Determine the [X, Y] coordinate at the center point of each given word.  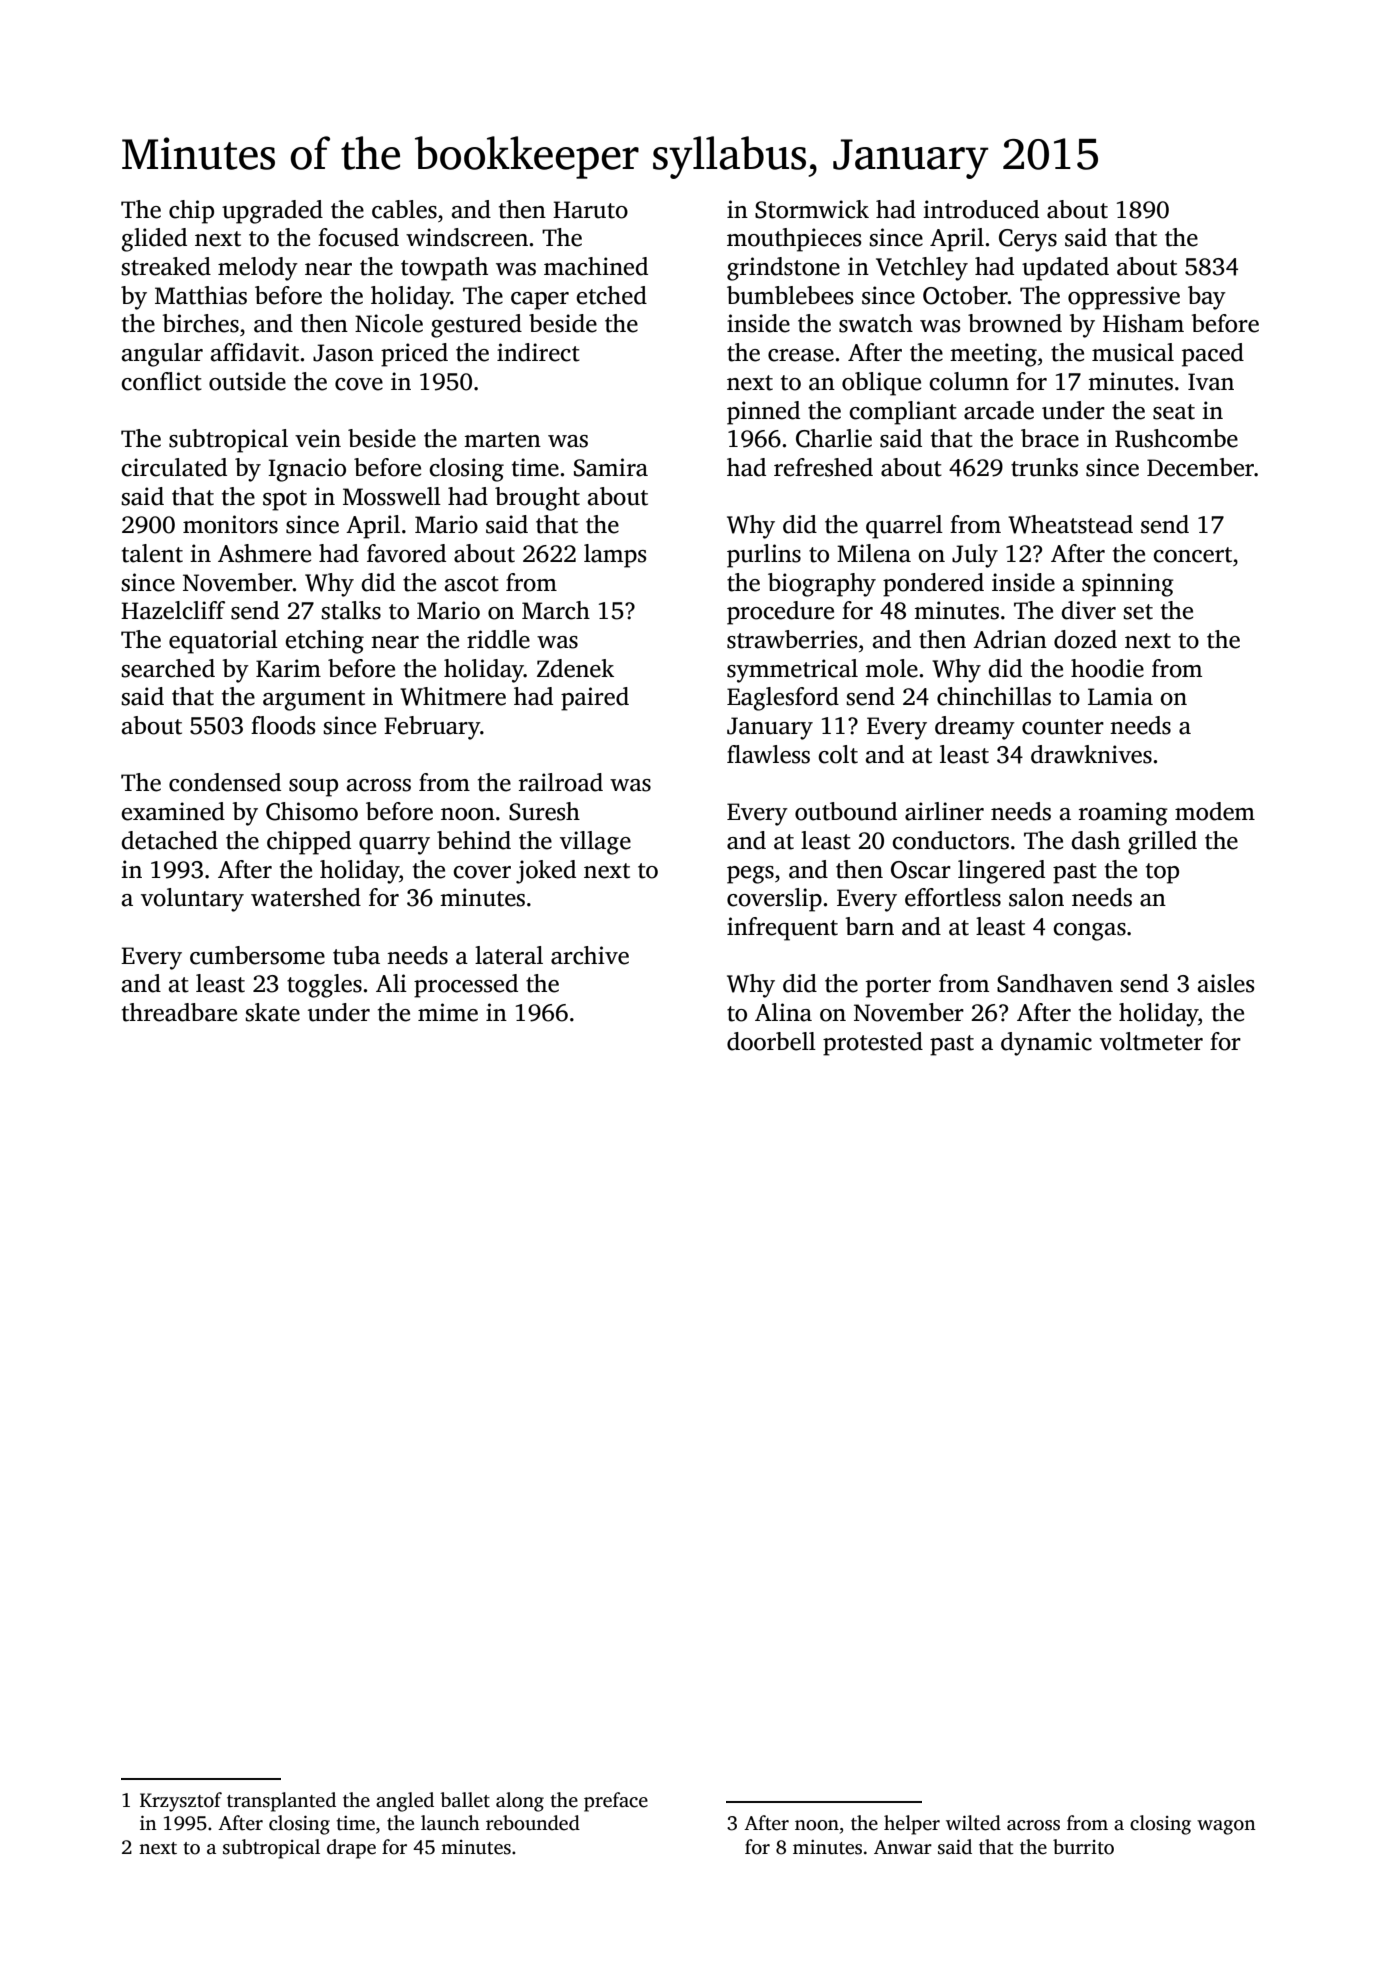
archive [590, 955]
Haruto [590, 210]
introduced [981, 209]
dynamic [1046, 1044]
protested [873, 1044]
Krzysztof [181, 1802]
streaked [166, 266]
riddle [498, 639]
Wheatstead [1070, 524]
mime [448, 1012]
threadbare [179, 1012]
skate [272, 1012]
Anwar [903, 1847]
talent [152, 553]
